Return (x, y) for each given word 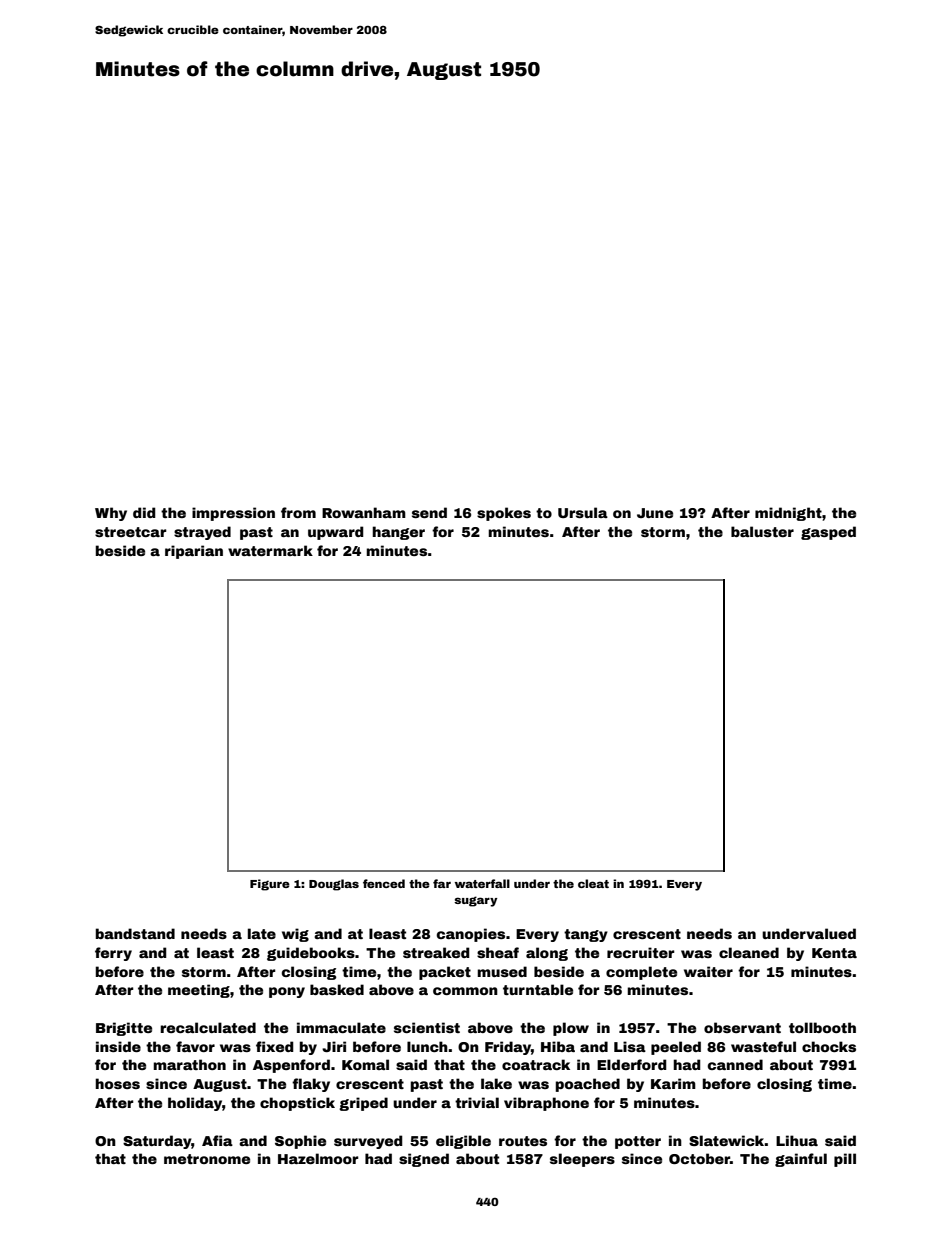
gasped (828, 533)
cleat (593, 883)
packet (445, 973)
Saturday (157, 1142)
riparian (194, 552)
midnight (788, 514)
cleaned (749, 952)
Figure (270, 885)
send (429, 512)
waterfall (482, 883)
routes (523, 1141)
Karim (673, 1083)
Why (111, 514)
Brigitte (124, 1029)
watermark (270, 550)
